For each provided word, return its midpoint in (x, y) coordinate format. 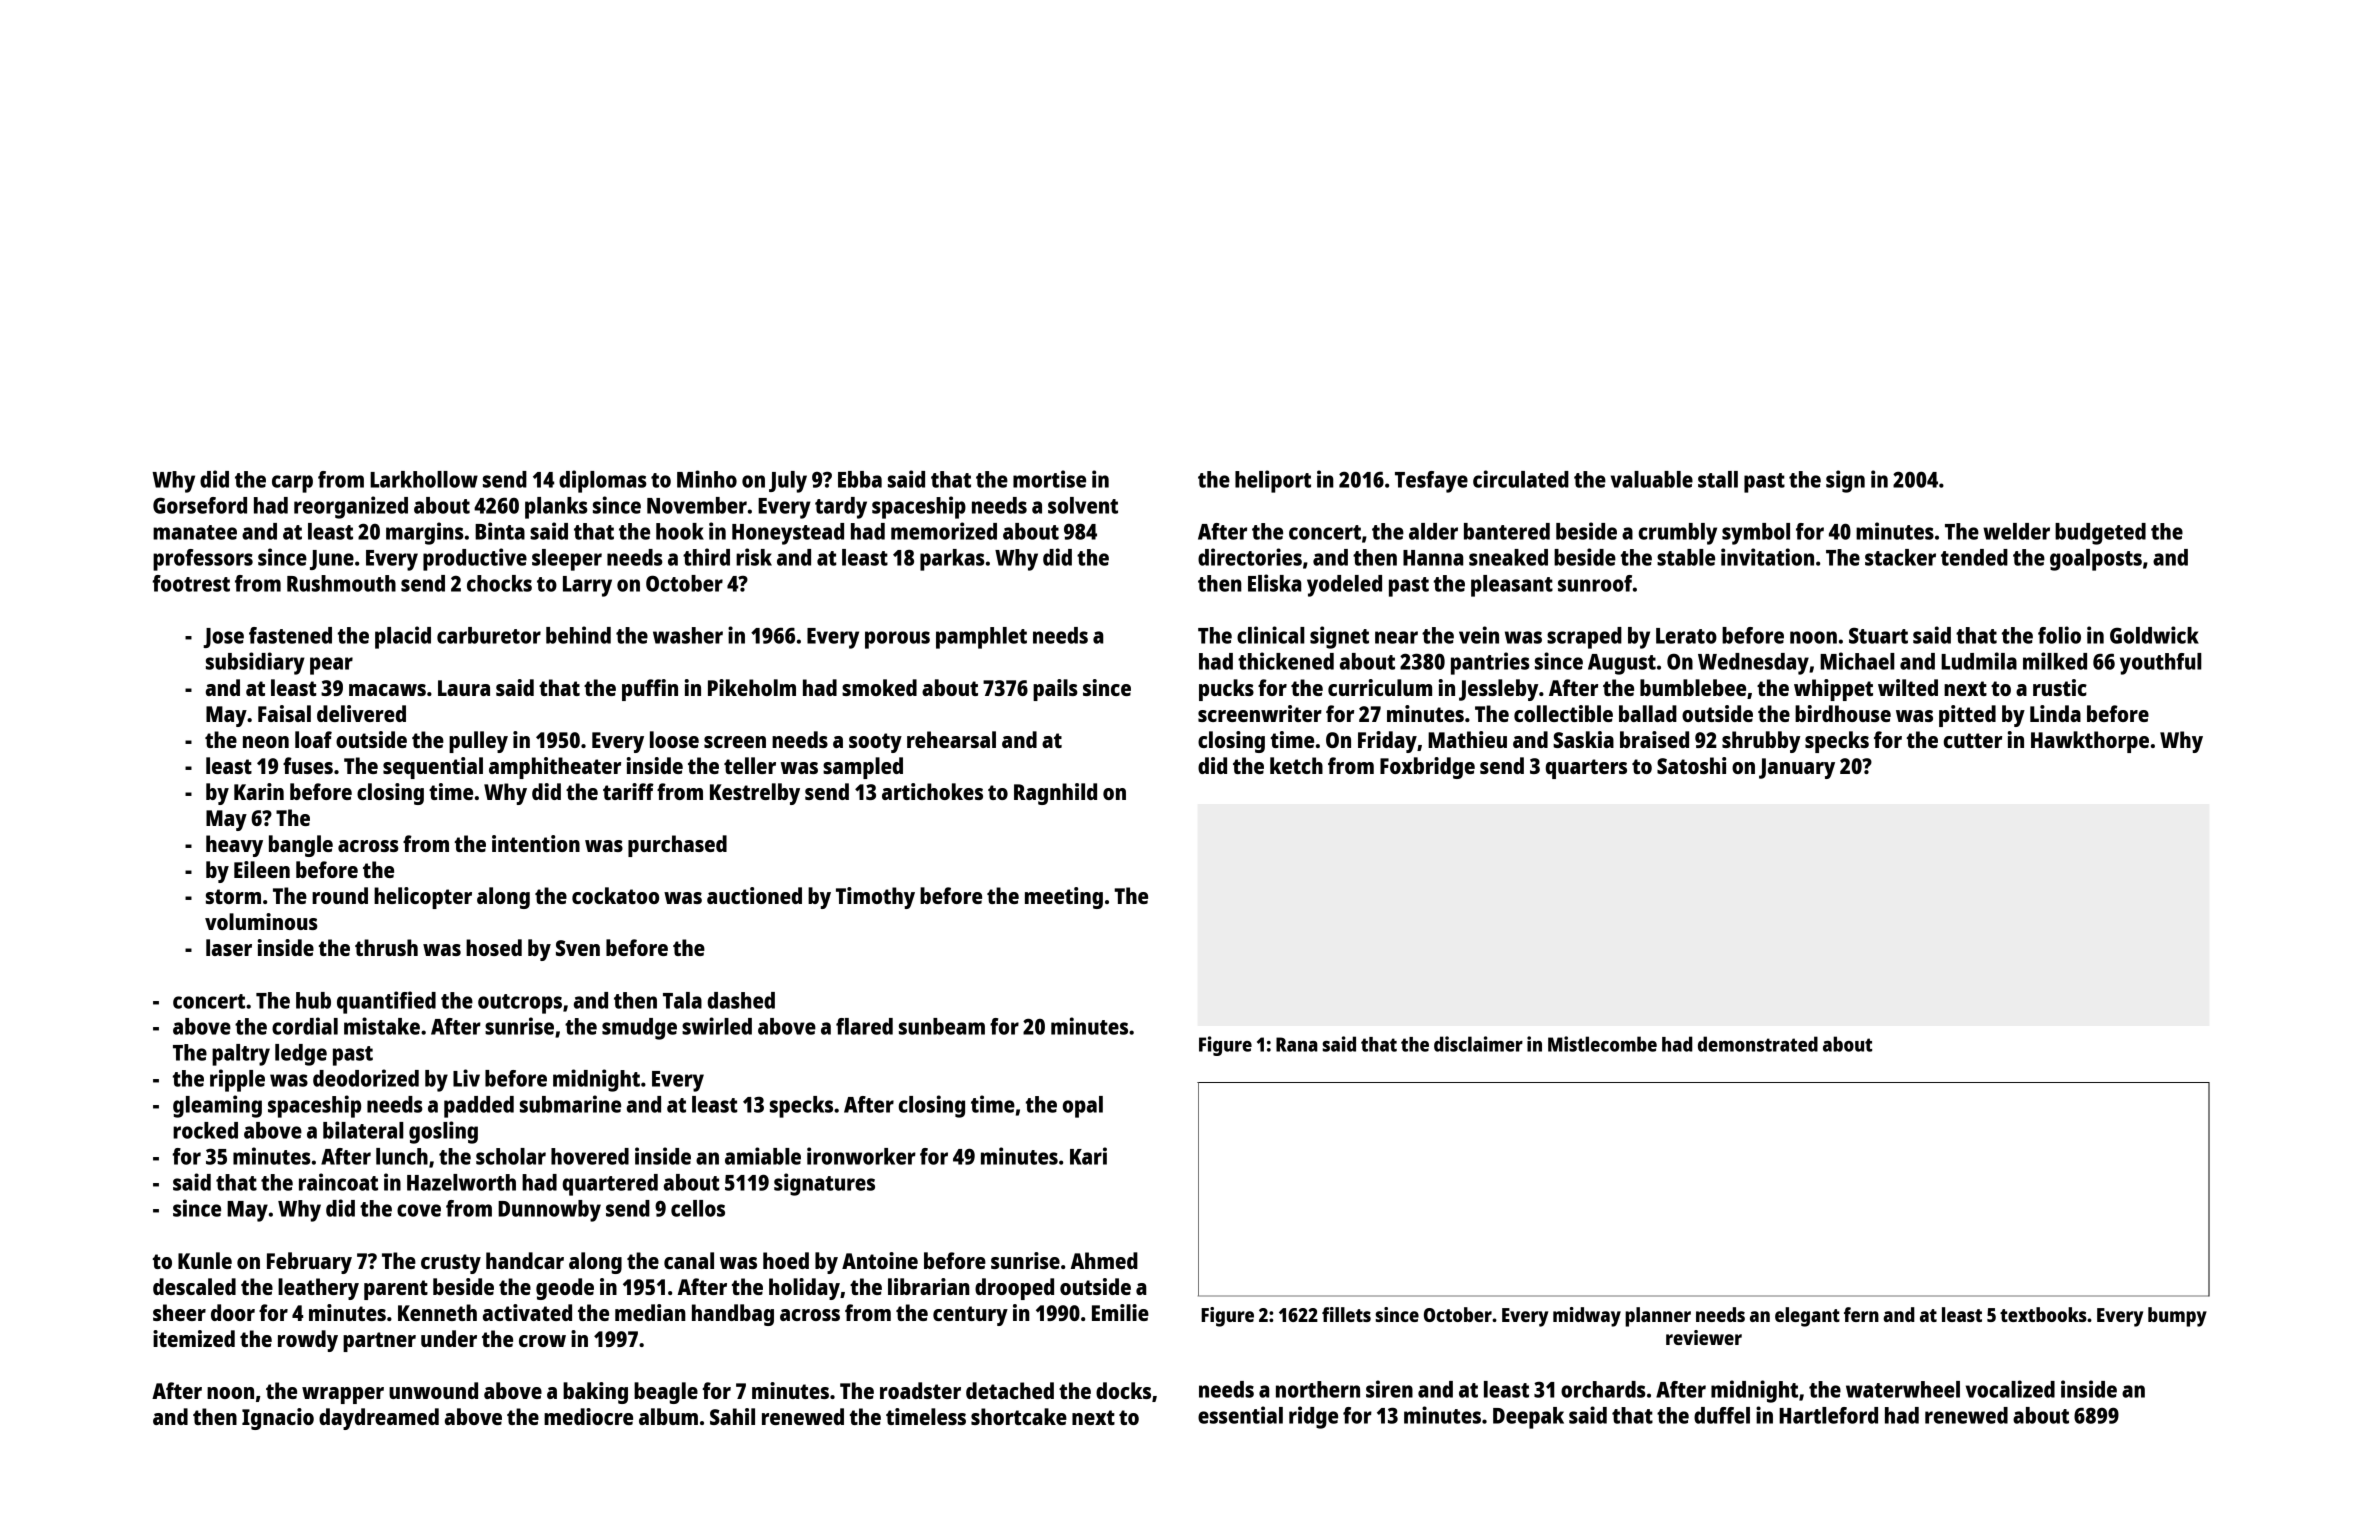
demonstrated (1758, 1044)
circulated (1521, 479)
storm (233, 896)
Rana (1297, 1044)
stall (1718, 479)
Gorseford (200, 505)
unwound (433, 1390)
